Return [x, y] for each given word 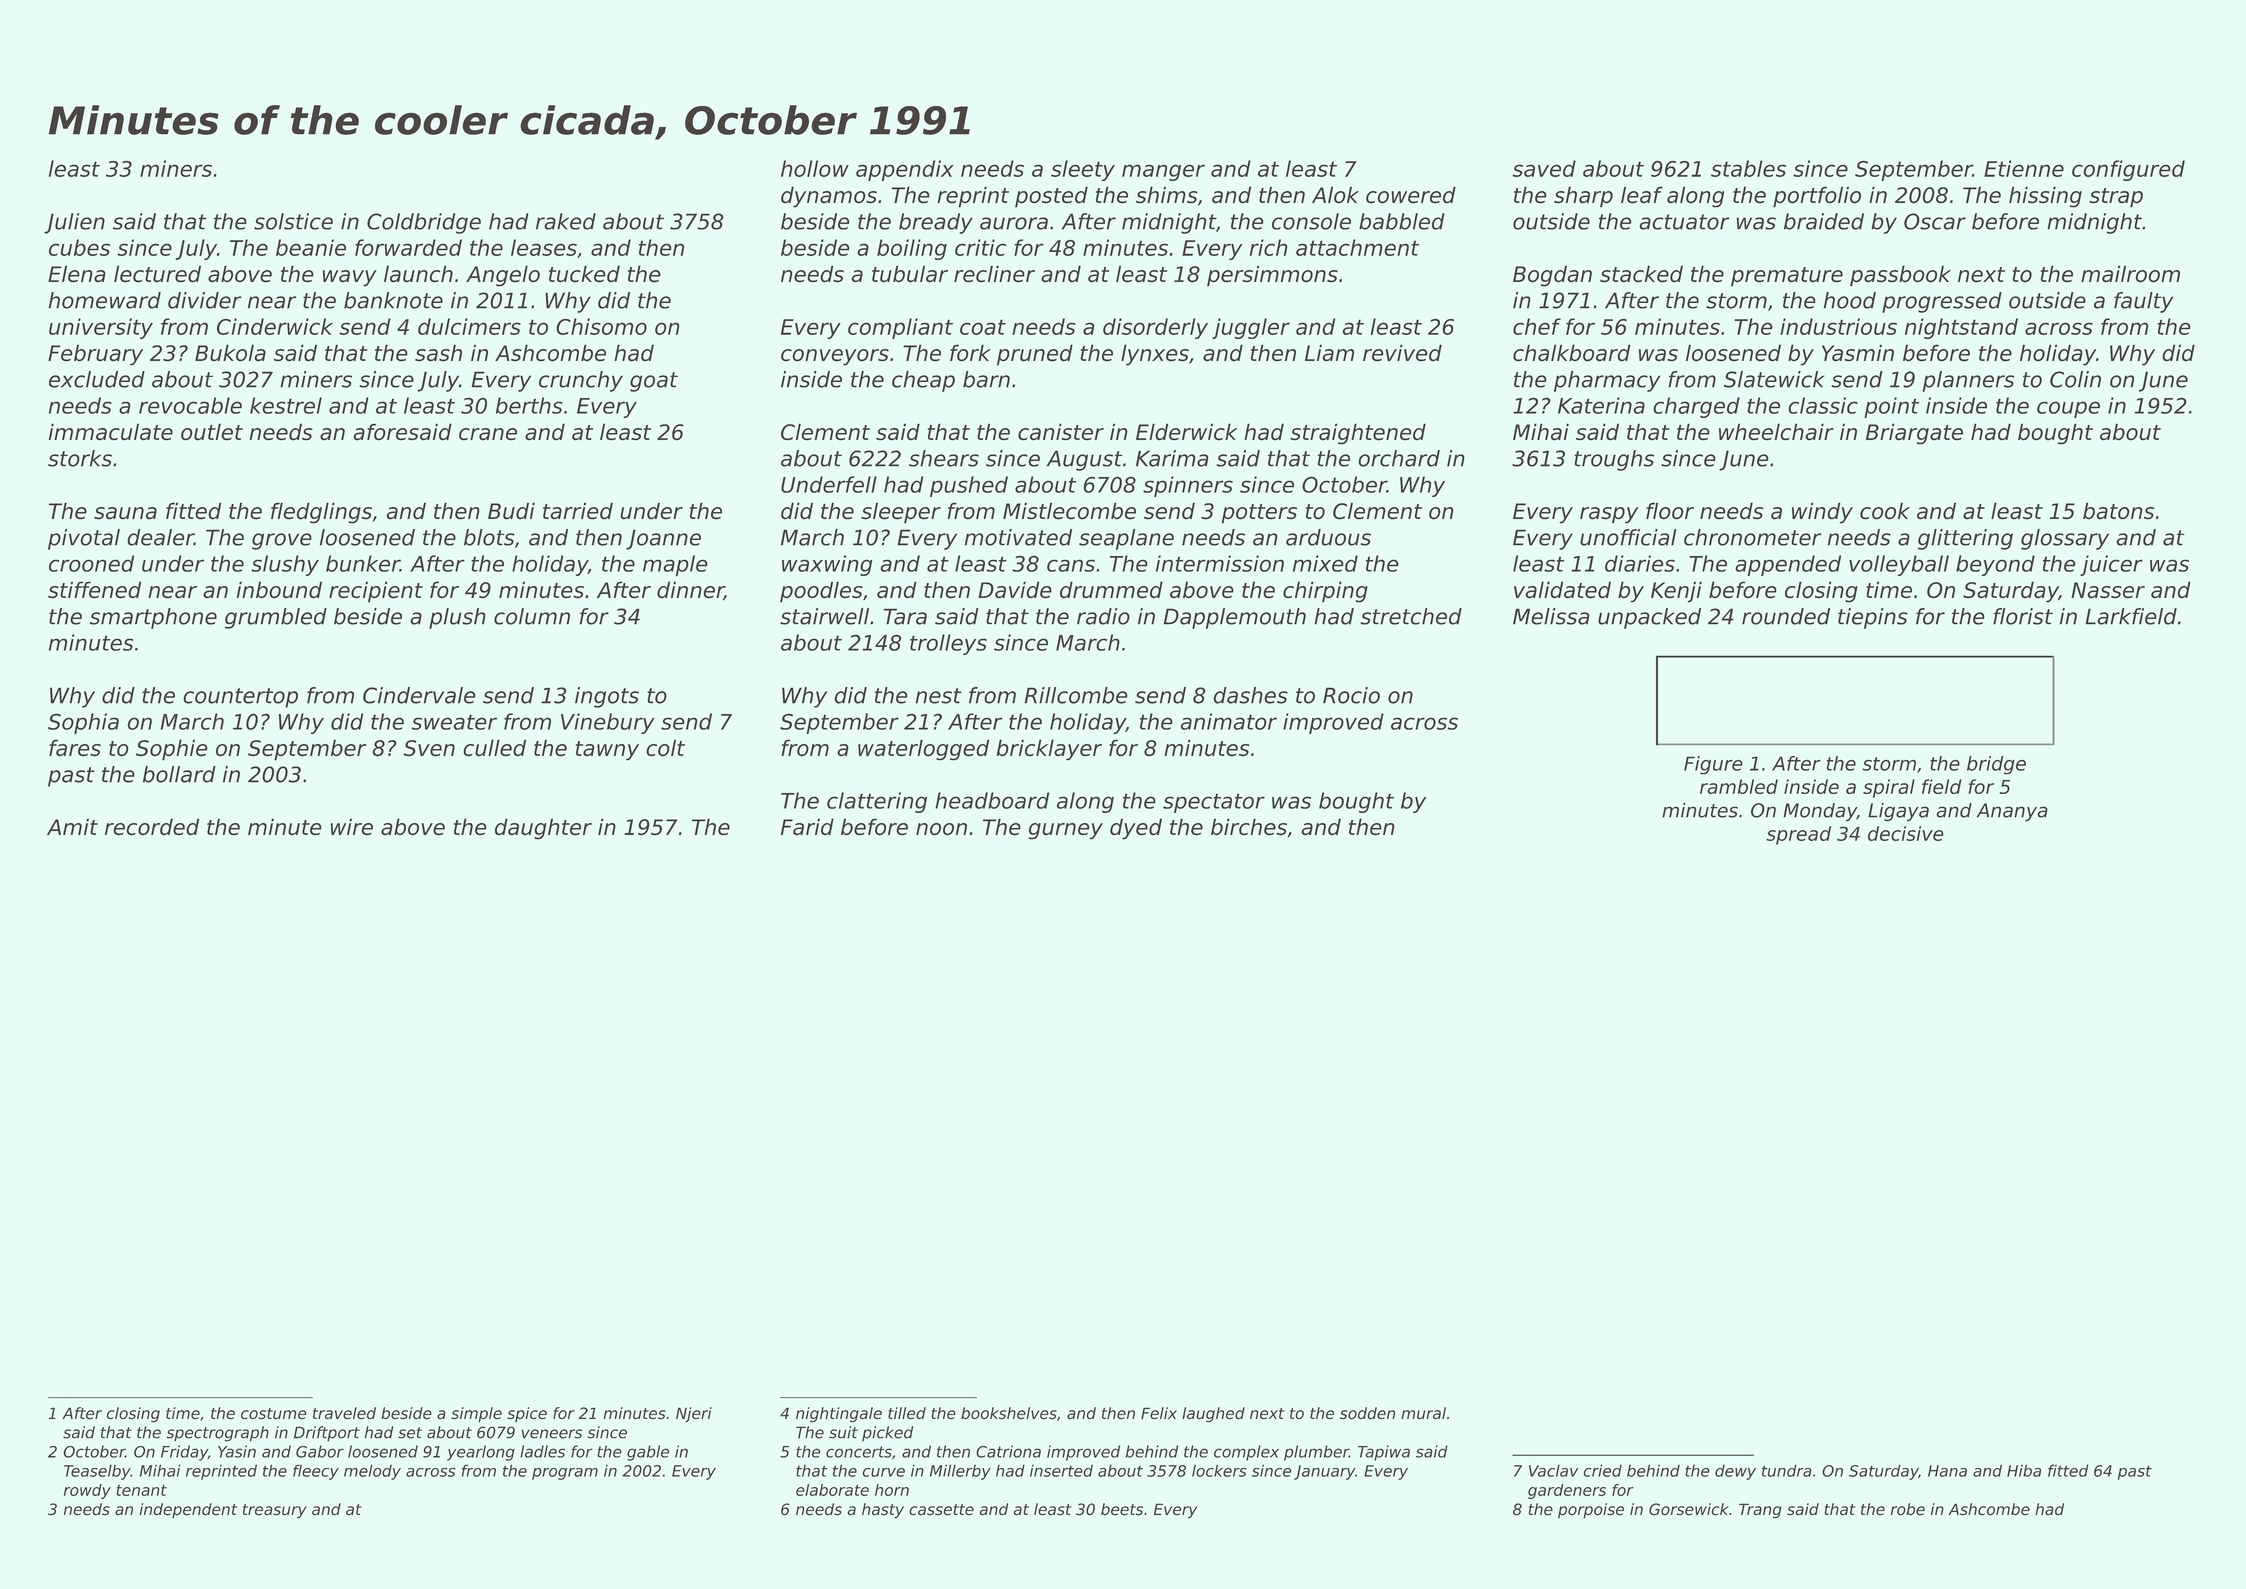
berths [529, 405]
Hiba [2024, 1470]
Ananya [2012, 812]
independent [188, 1510]
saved [1544, 168]
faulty [2143, 302]
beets [1122, 1509]
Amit [72, 827]
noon [941, 829]
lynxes [1155, 355]
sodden [1367, 1413]
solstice [293, 221]
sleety [1083, 170]
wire [351, 827]
